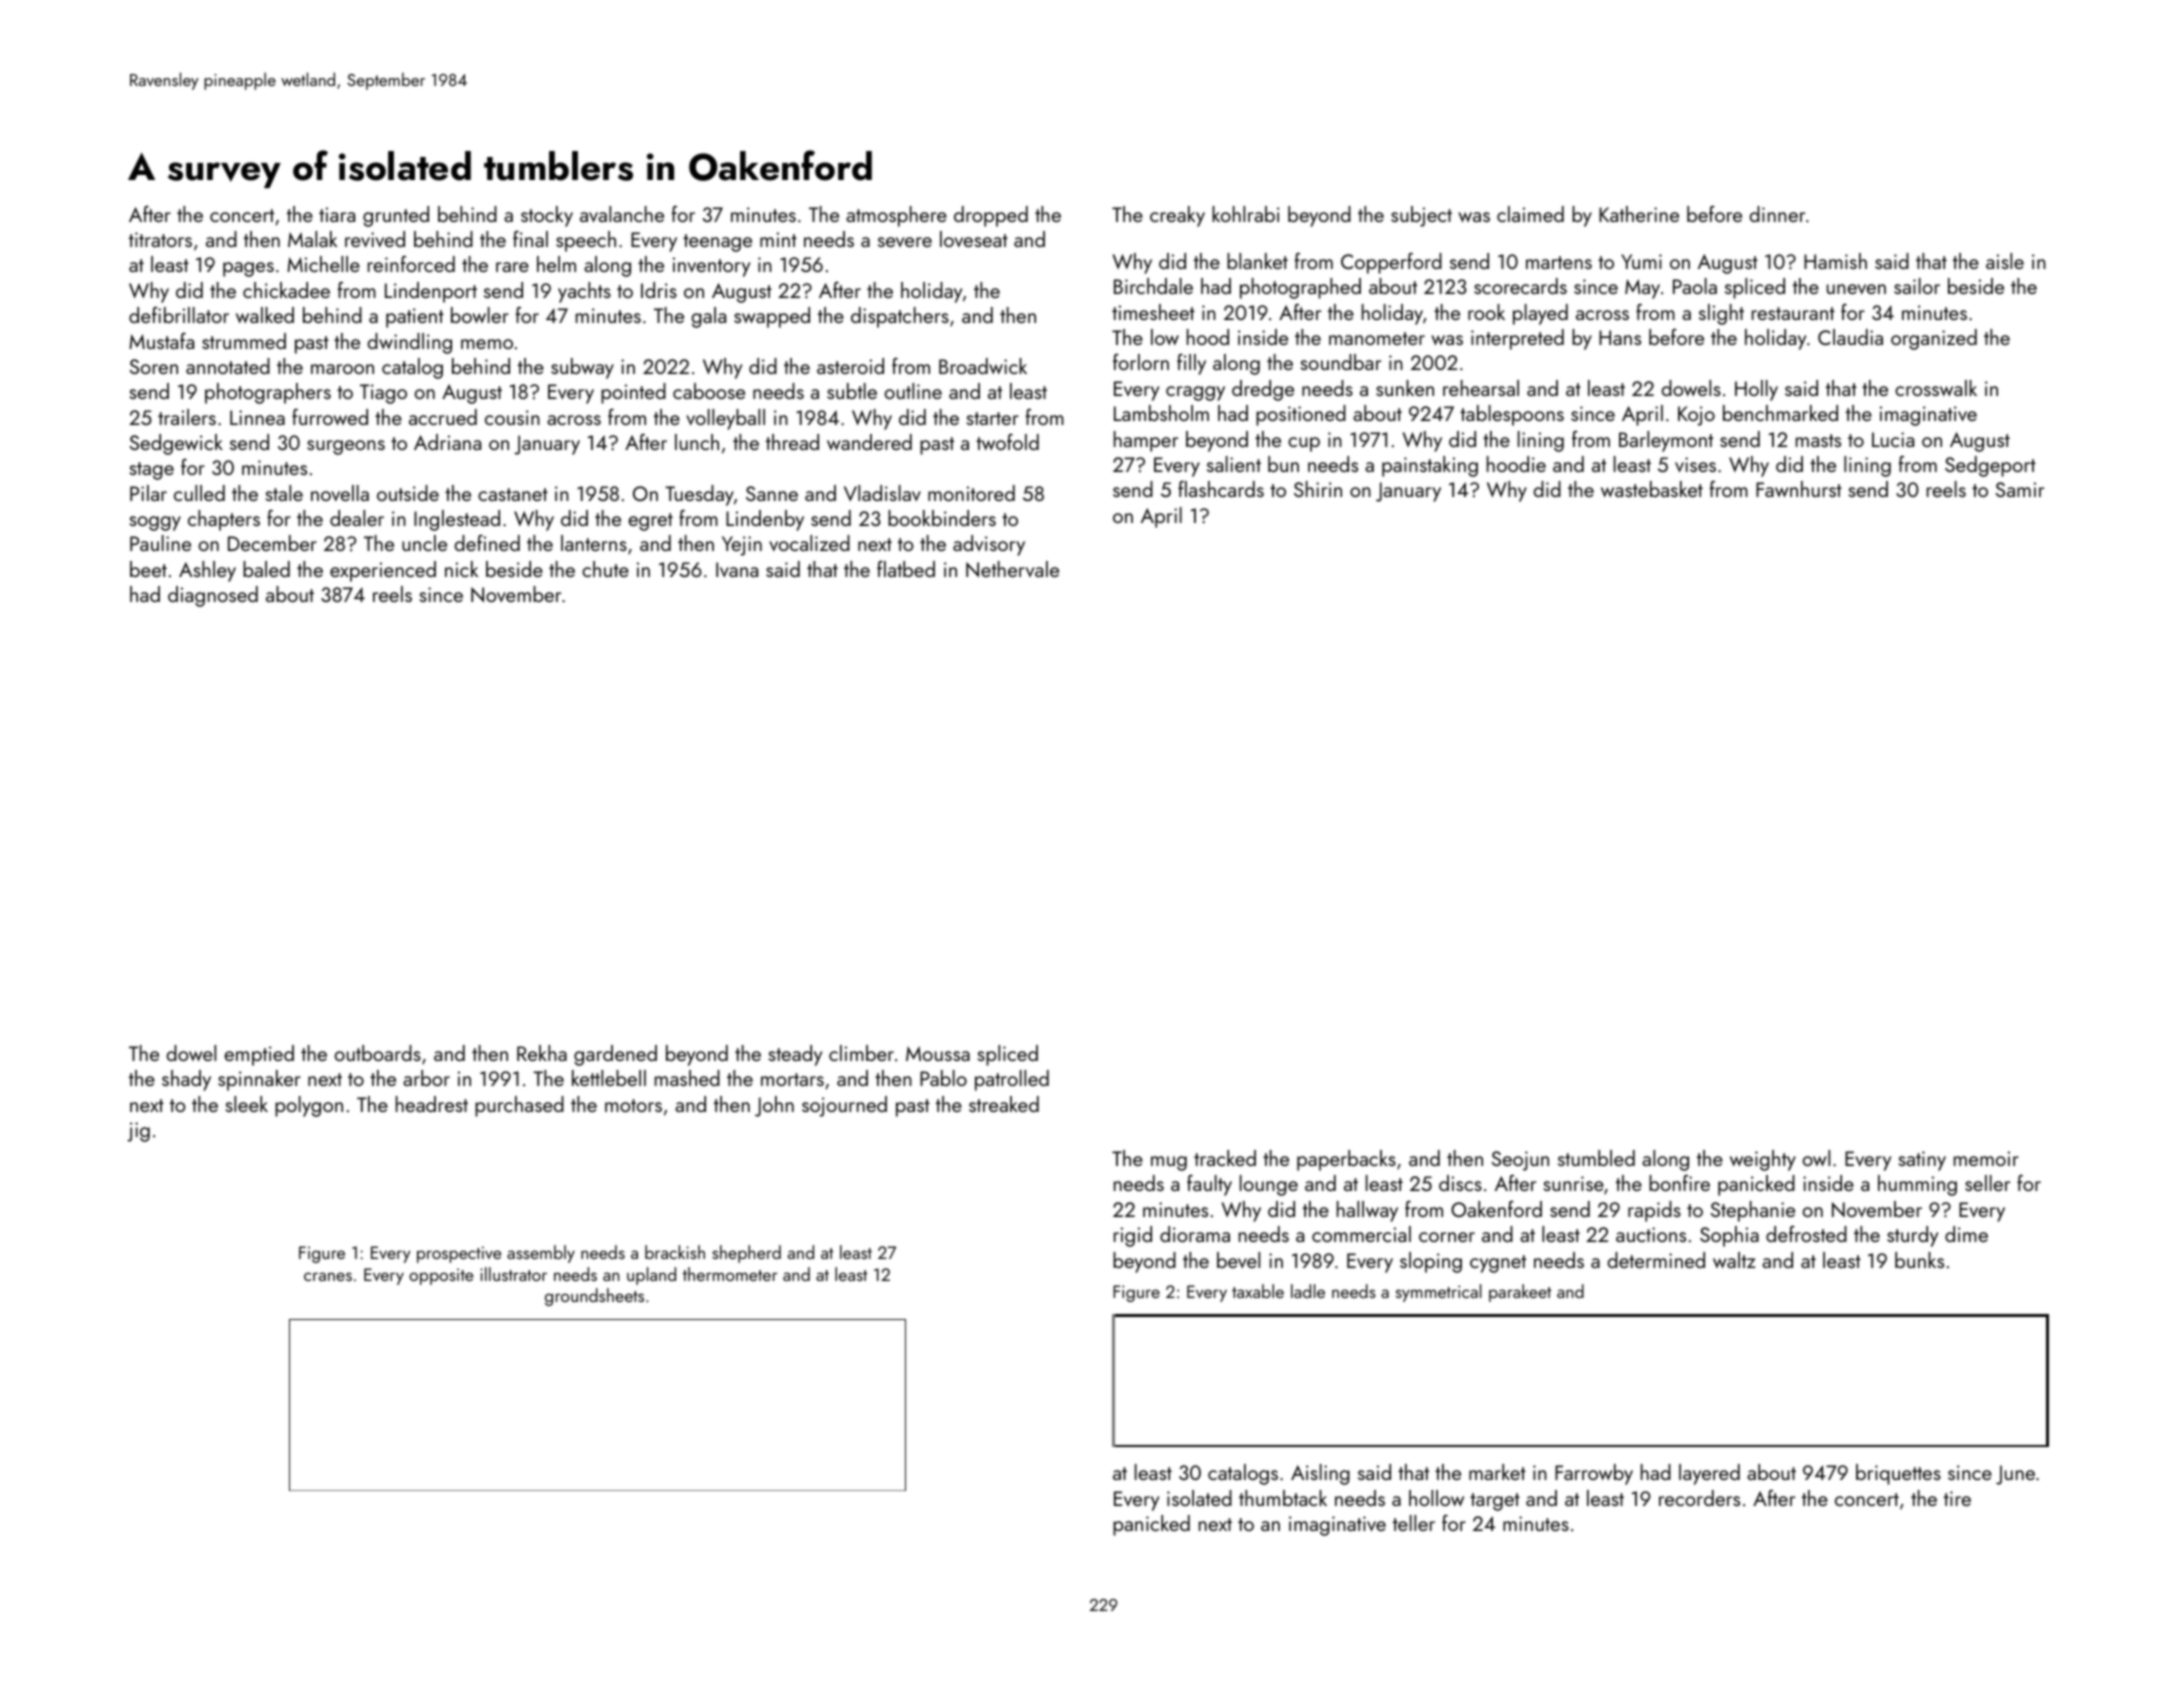 This screenshot has width=2178, height=1683. I want to click on organized, so click(1934, 339).
